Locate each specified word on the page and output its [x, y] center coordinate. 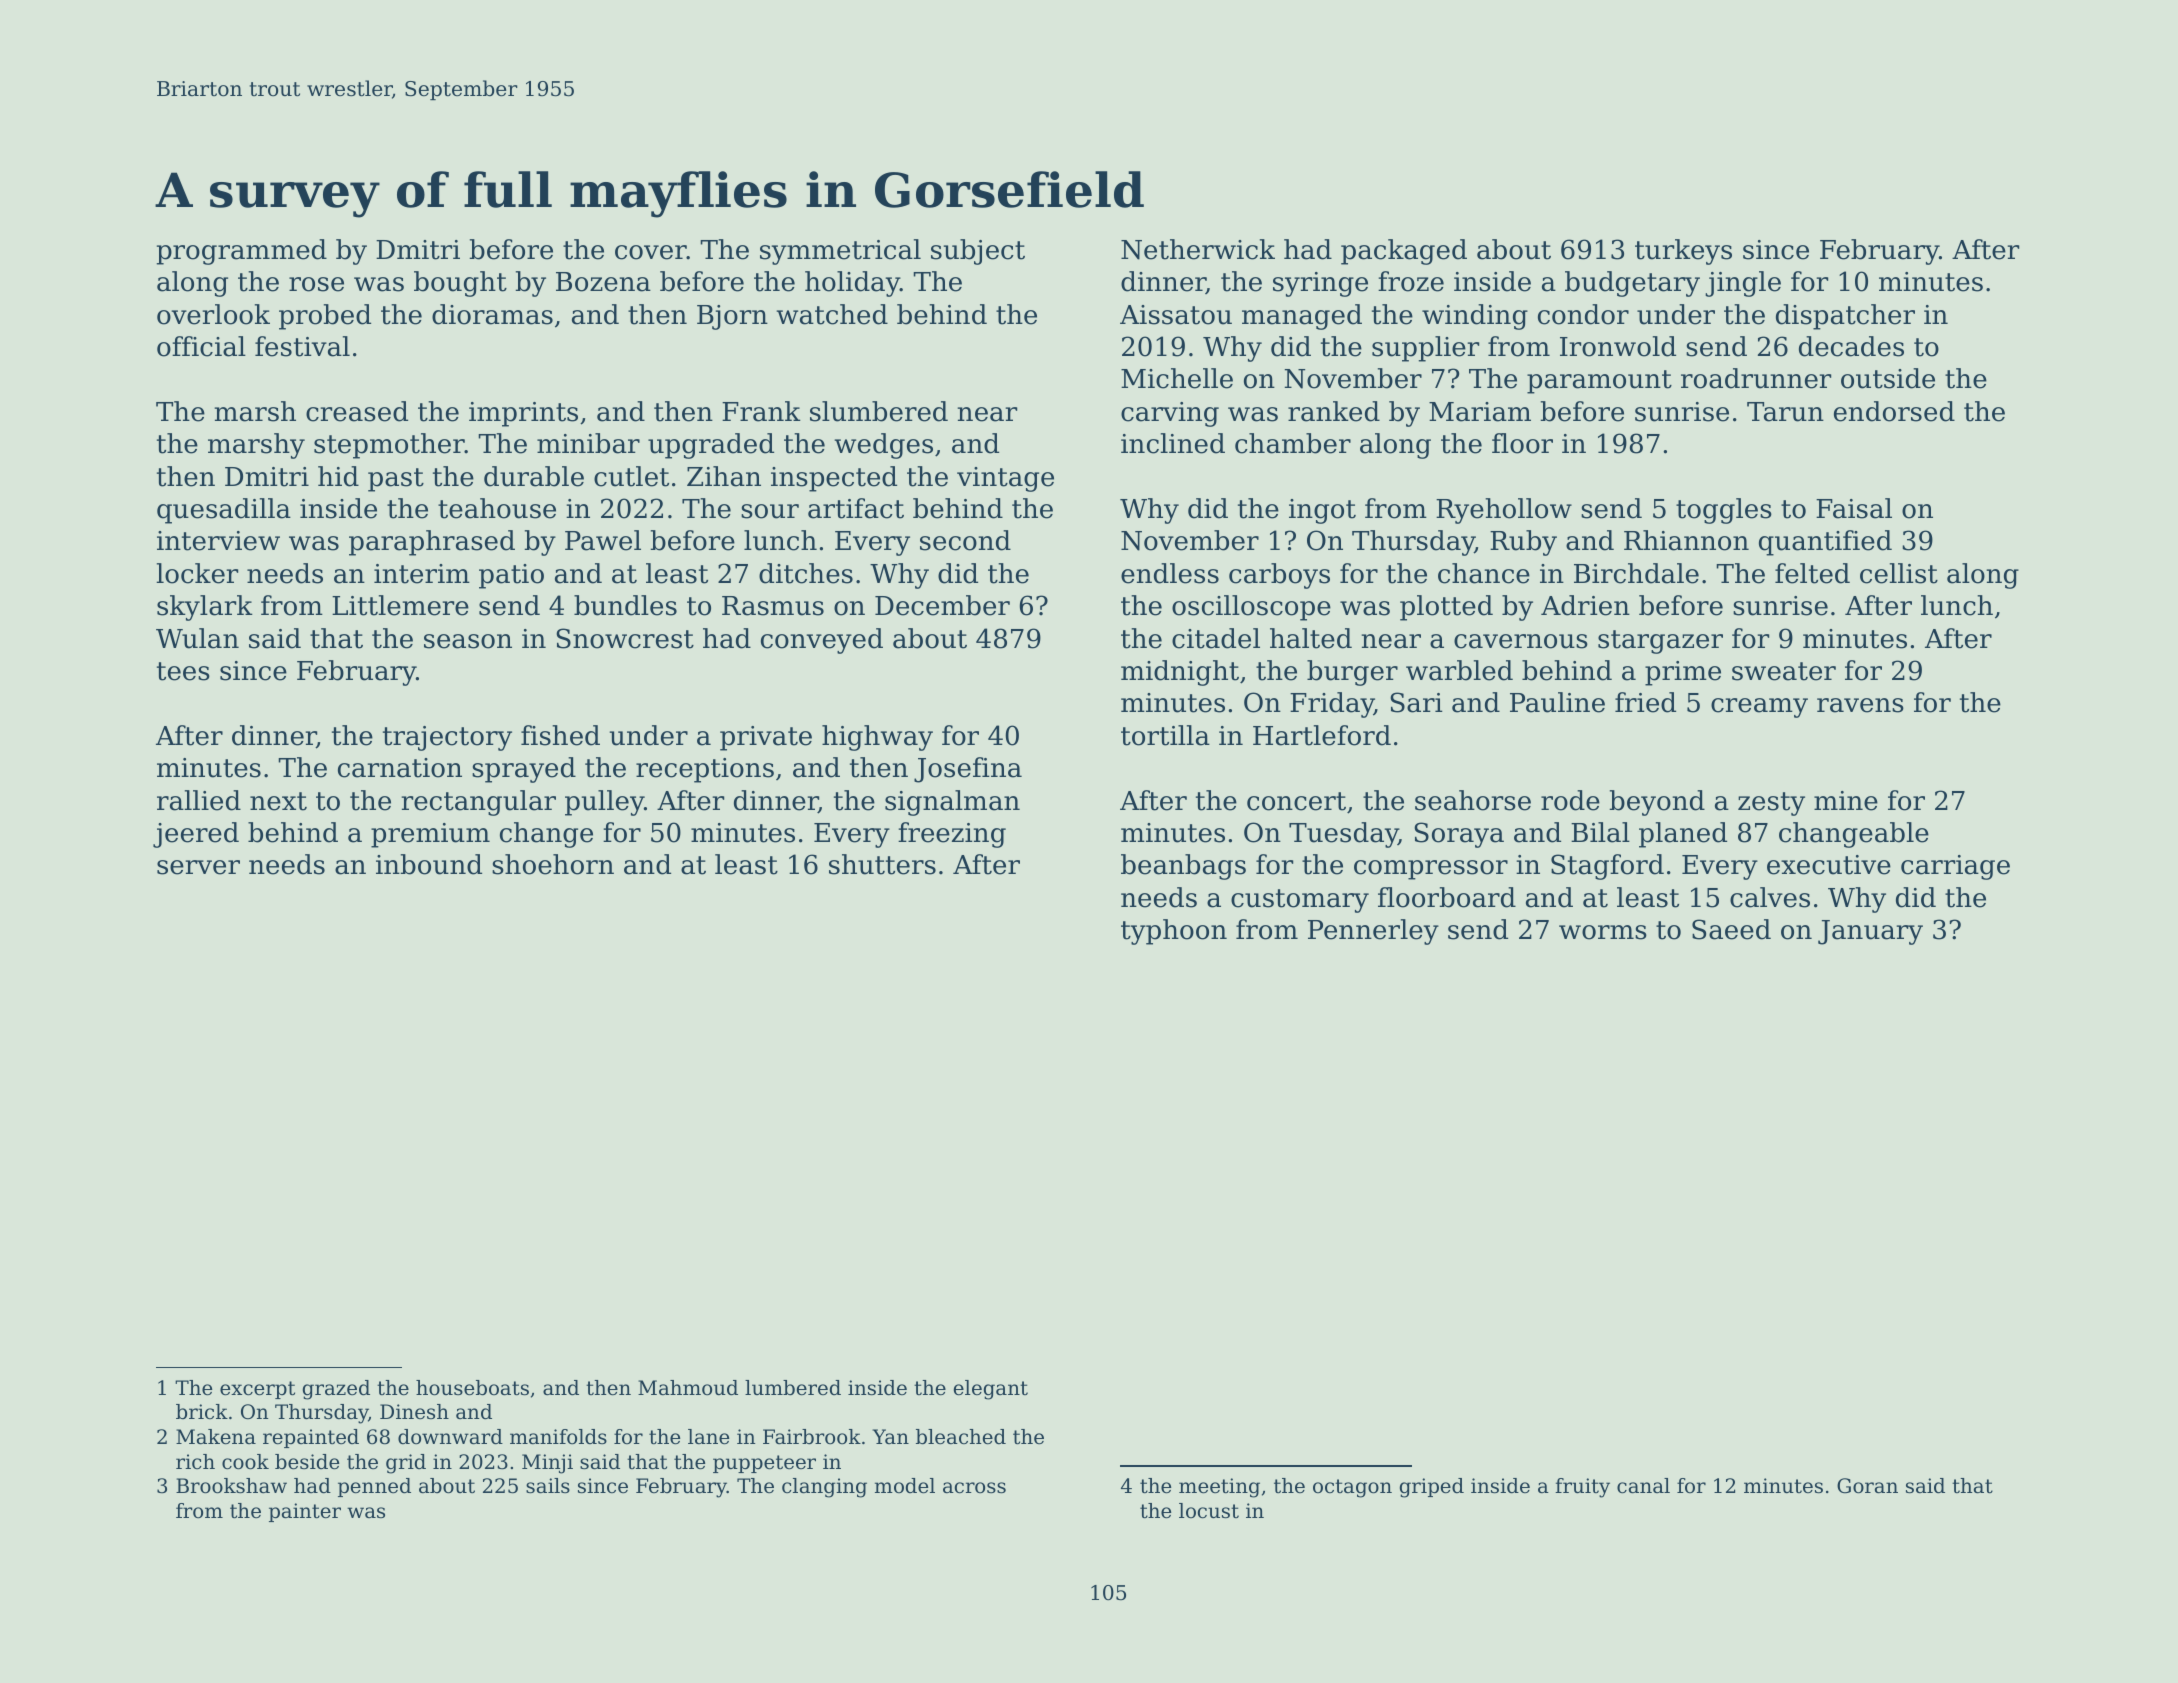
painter [305, 1512]
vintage [1005, 479]
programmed [242, 252]
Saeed [1731, 929]
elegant [991, 1390]
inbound [429, 864]
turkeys [1683, 252]
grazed [336, 1390]
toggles [1724, 511]
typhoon [1174, 932]
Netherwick [1198, 249]
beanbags [1183, 867]
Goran [1867, 1486]
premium [430, 835]
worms [1603, 932]
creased [357, 411]
